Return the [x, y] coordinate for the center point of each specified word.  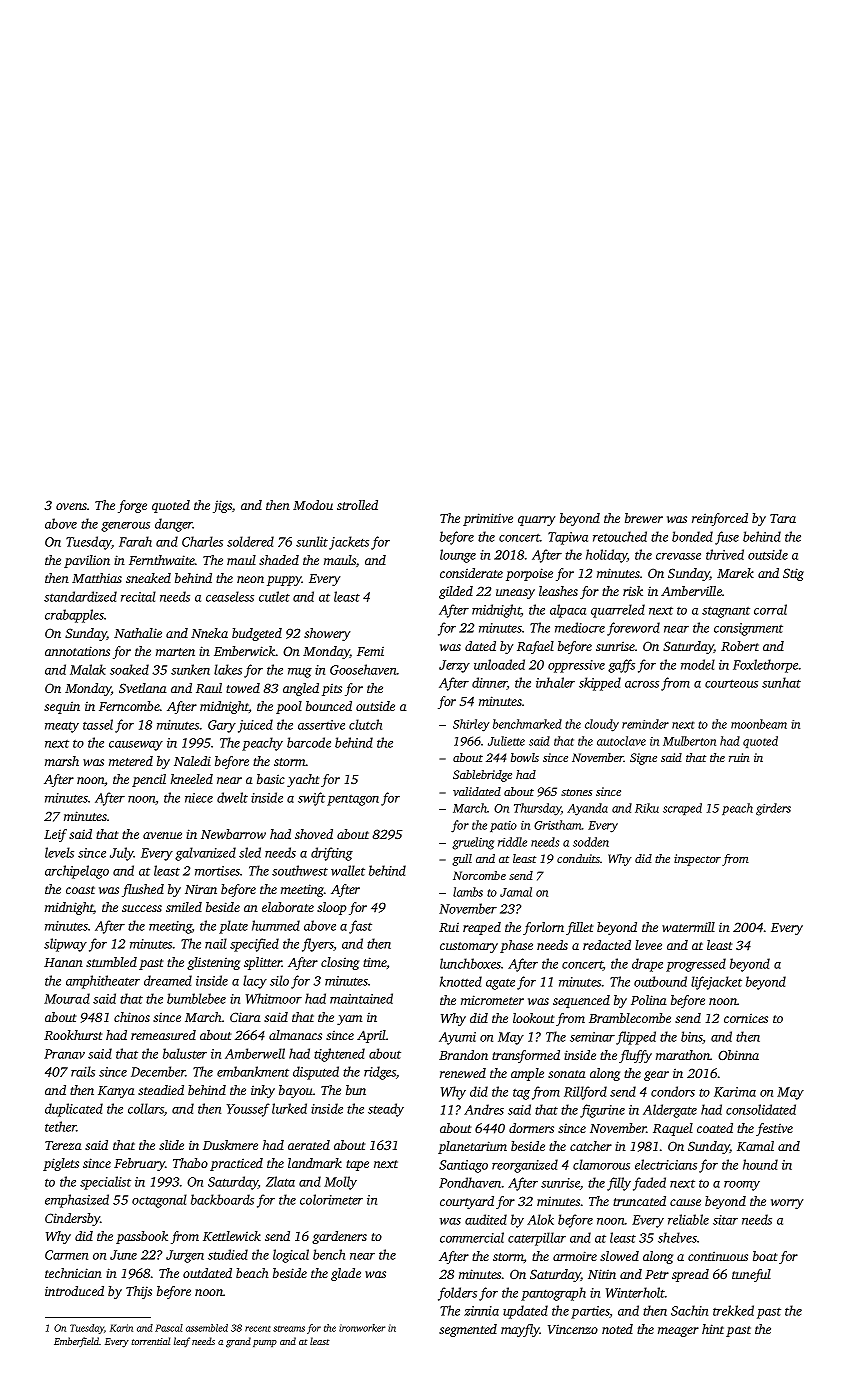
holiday [606, 556]
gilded [456, 592]
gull [462, 860]
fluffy [635, 1056]
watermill [688, 927]
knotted [461, 981]
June [123, 1255]
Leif [55, 835]
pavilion [87, 561]
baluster [185, 1053]
